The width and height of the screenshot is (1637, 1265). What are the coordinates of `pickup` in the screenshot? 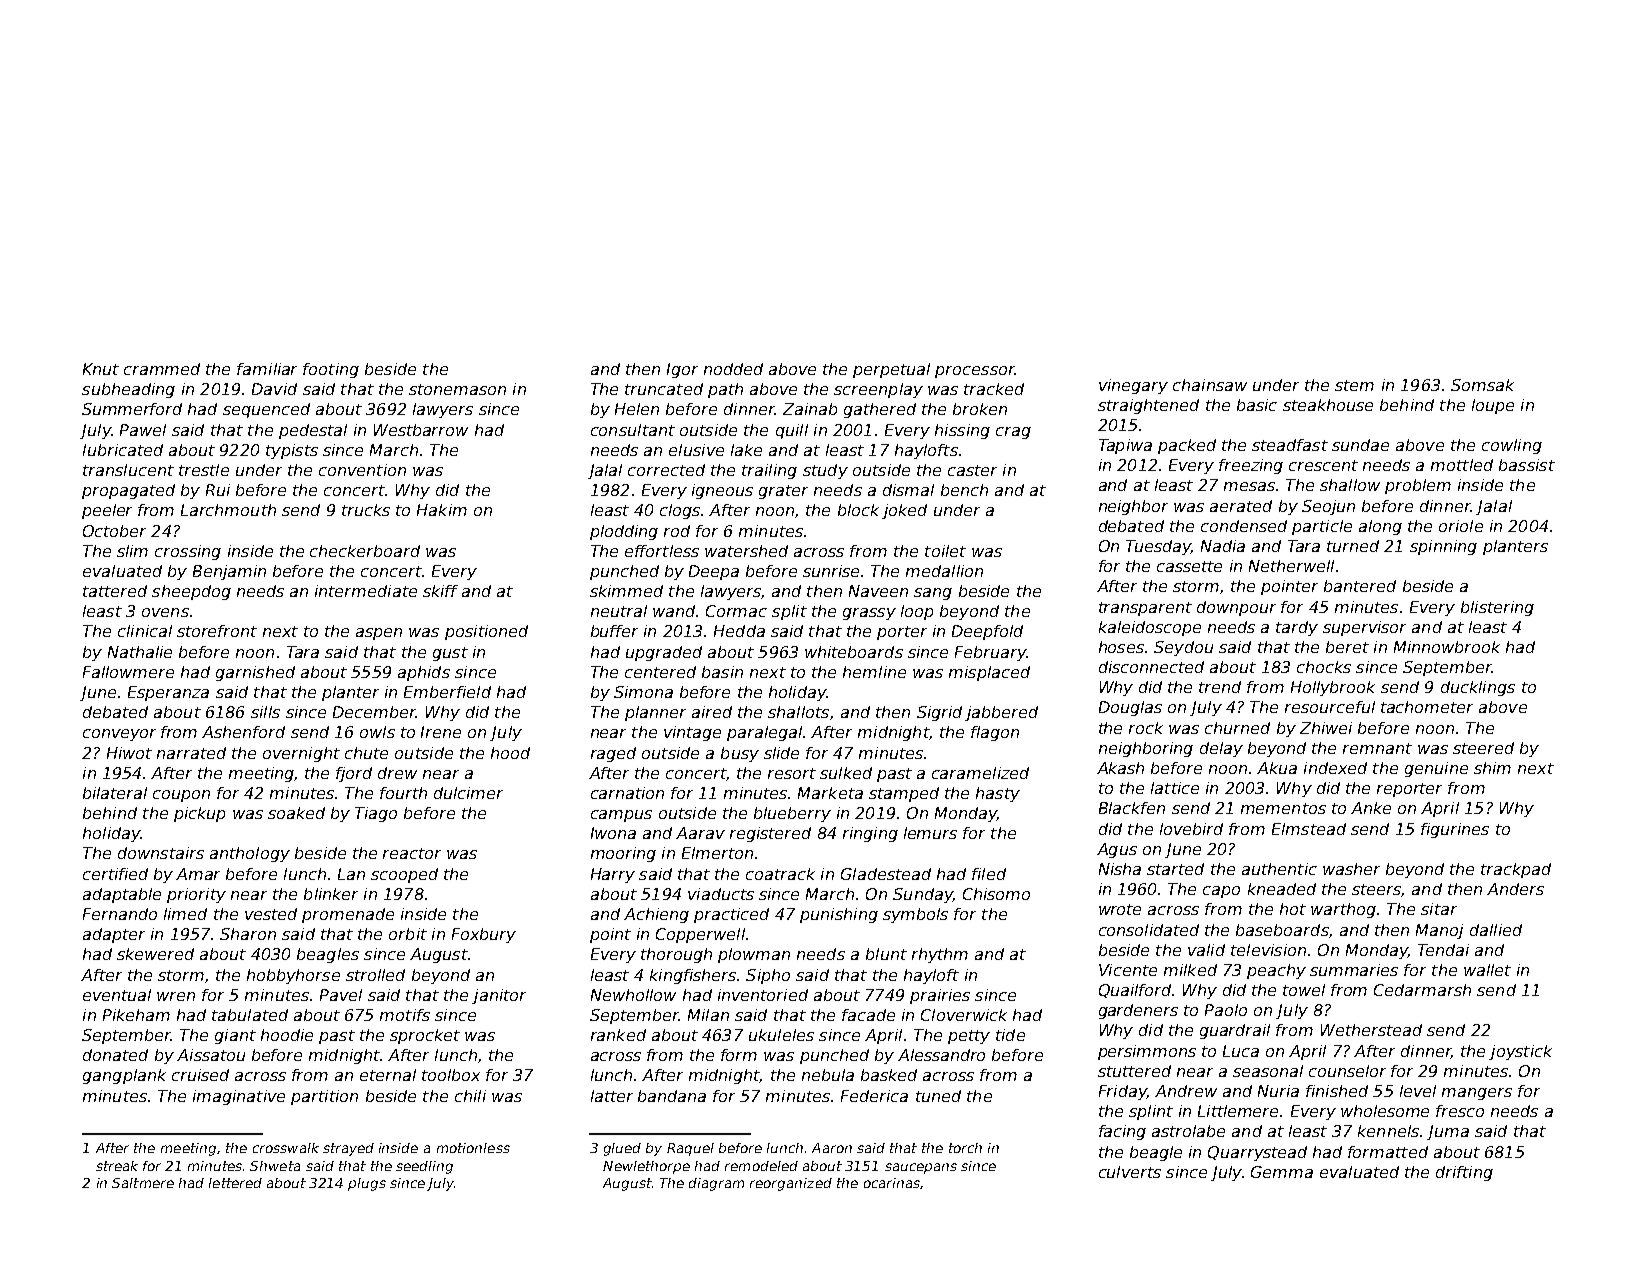 It's located at (199, 814).
